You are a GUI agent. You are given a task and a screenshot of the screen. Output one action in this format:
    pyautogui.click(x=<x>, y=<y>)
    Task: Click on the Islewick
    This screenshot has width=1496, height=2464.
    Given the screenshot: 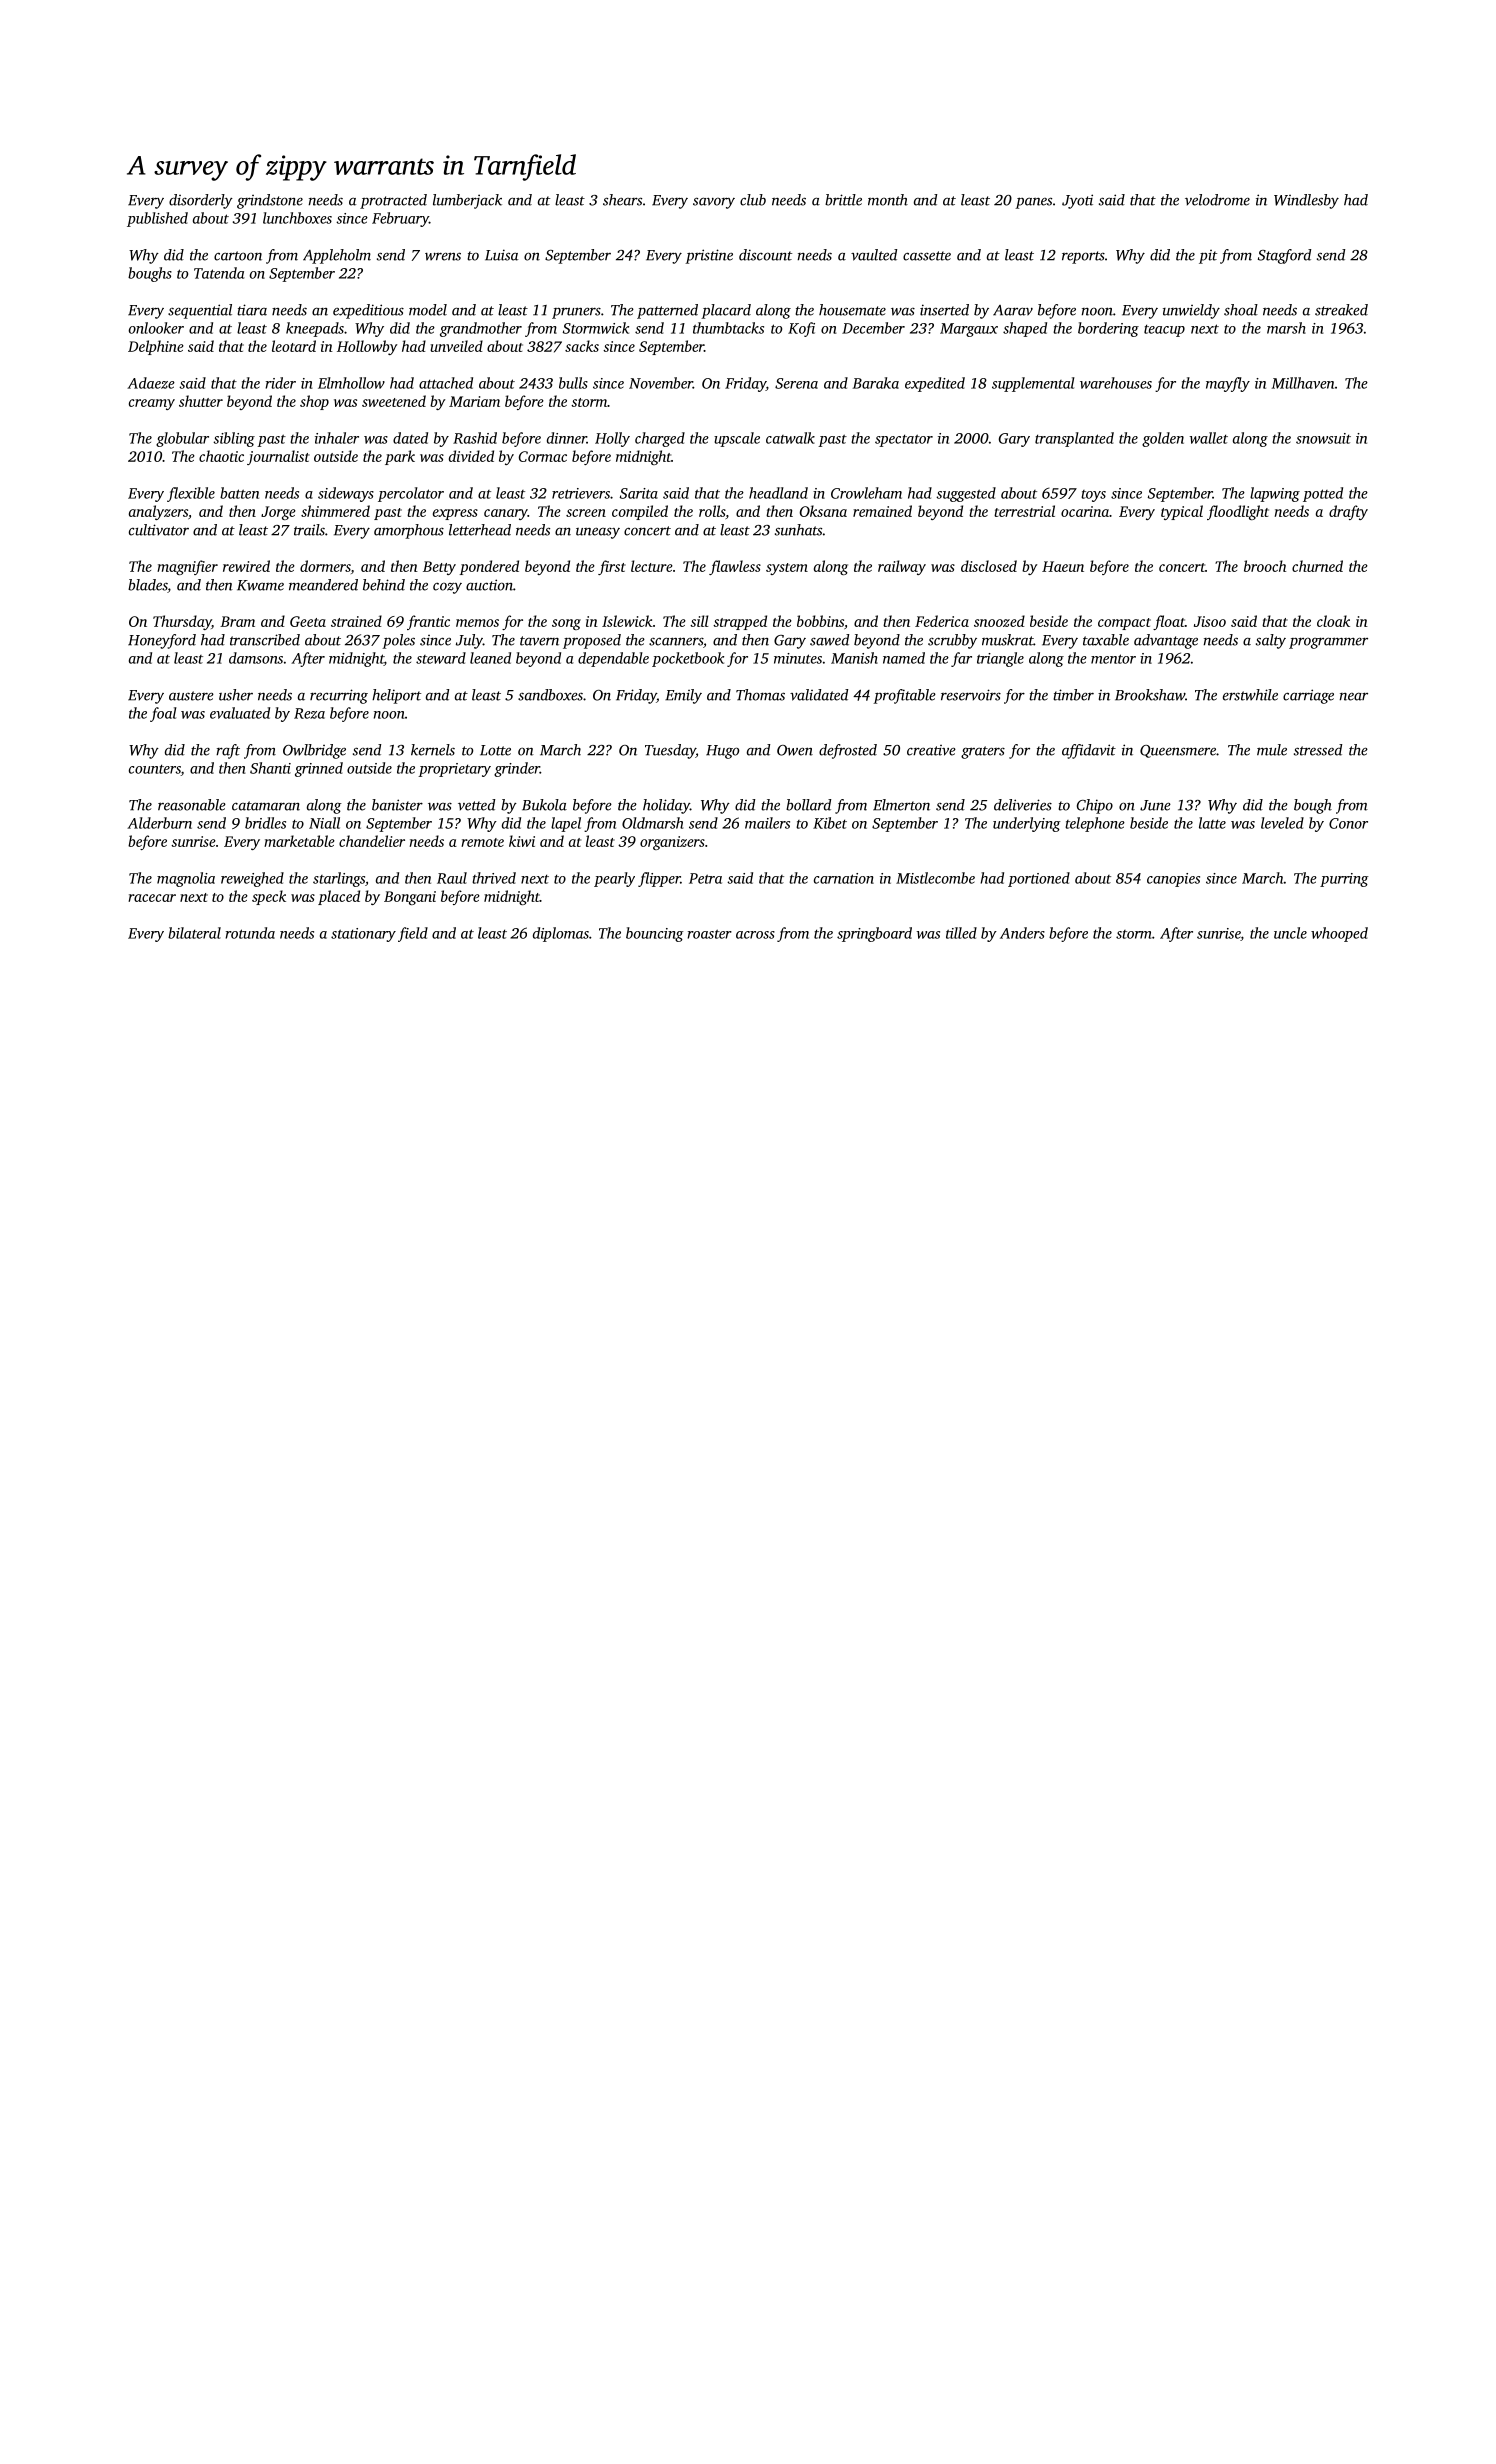 What is the action you would take?
    pyautogui.click(x=627, y=621)
